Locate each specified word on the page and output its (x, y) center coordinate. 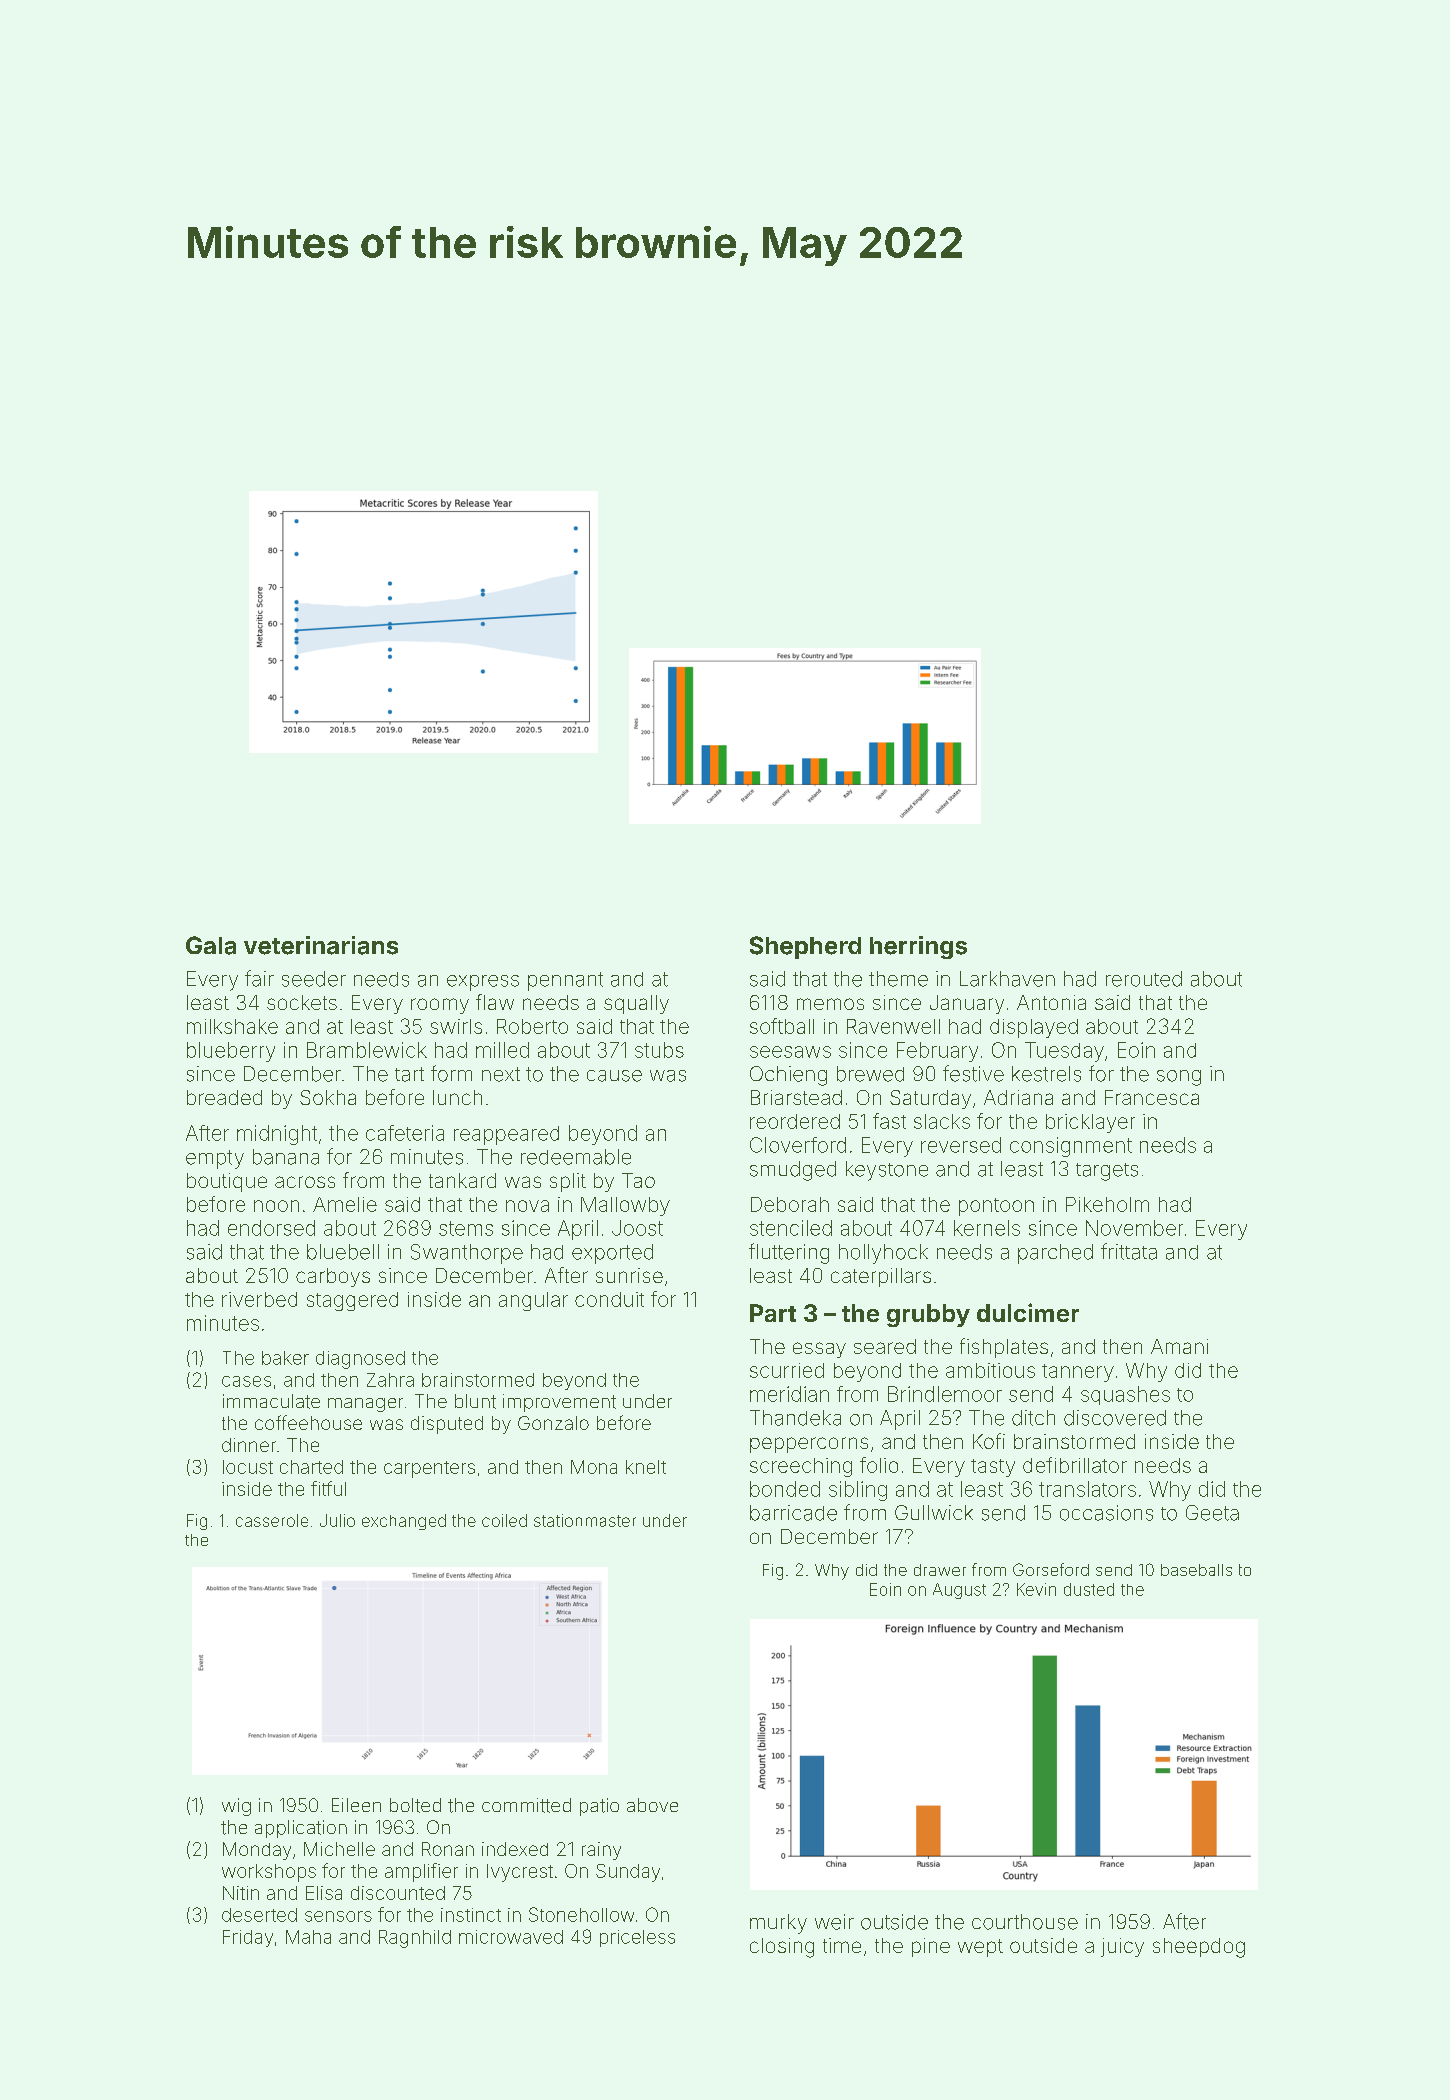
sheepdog (1199, 1948)
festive (973, 1073)
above (652, 1805)
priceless (637, 1938)
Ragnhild (415, 1939)
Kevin (1036, 1589)
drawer (940, 1570)
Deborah (790, 1204)
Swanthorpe (467, 1254)
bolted (415, 1805)
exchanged (404, 1522)
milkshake (232, 1026)
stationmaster (585, 1520)
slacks (942, 1121)
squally (636, 1004)
